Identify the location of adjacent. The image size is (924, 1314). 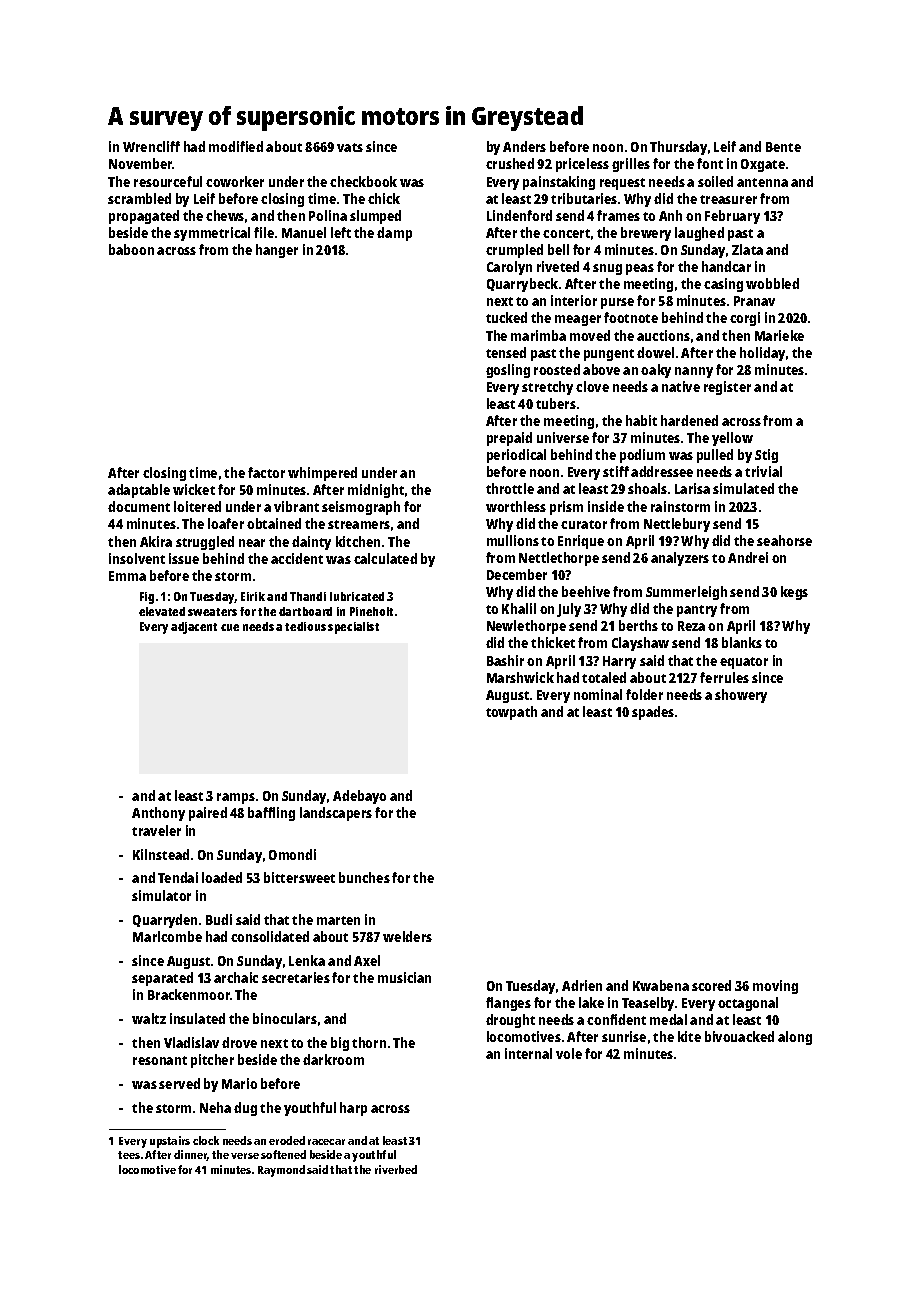
(194, 628).
